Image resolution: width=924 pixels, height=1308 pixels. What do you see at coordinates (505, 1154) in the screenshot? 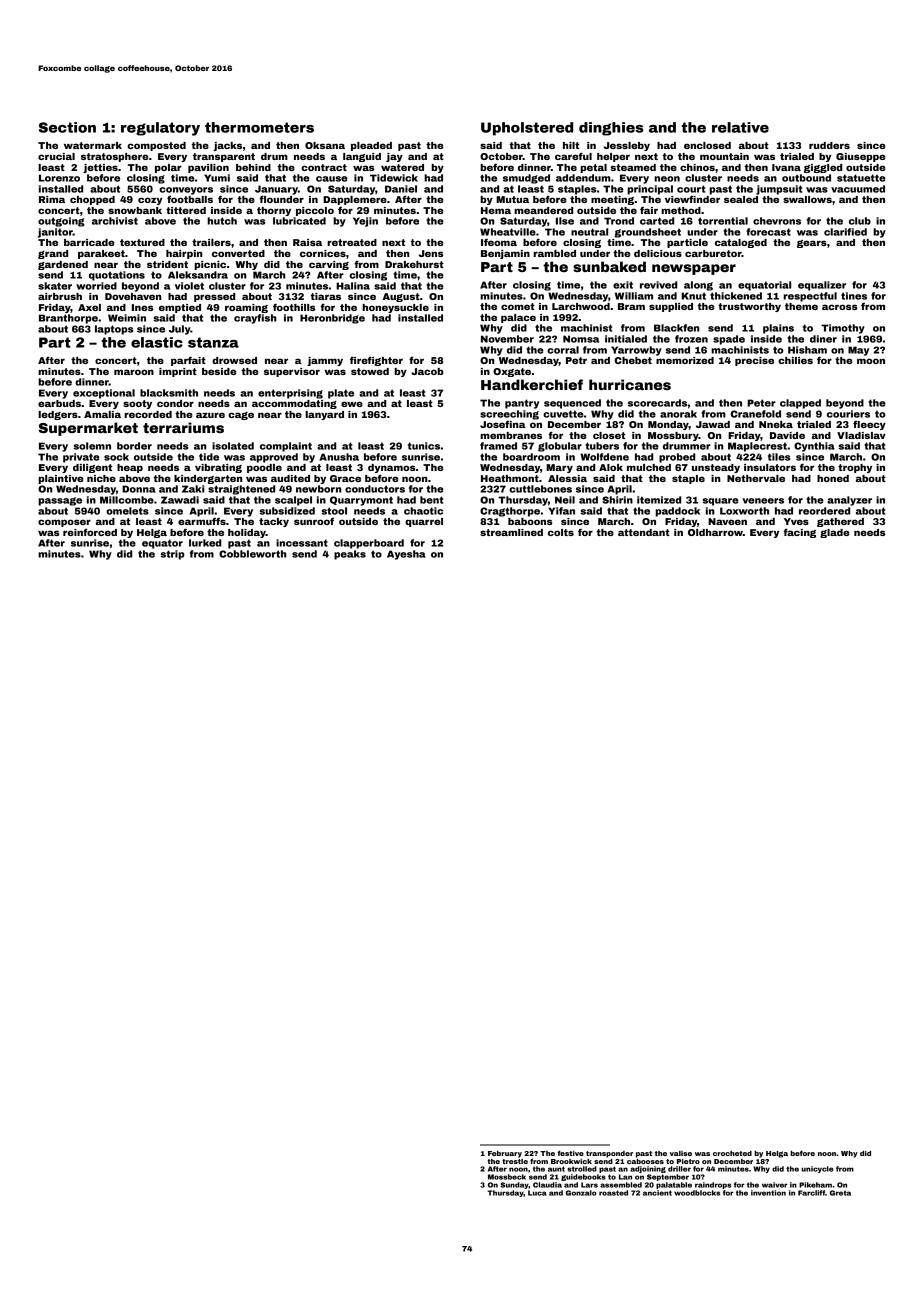
I see `February` at bounding box center [505, 1154].
